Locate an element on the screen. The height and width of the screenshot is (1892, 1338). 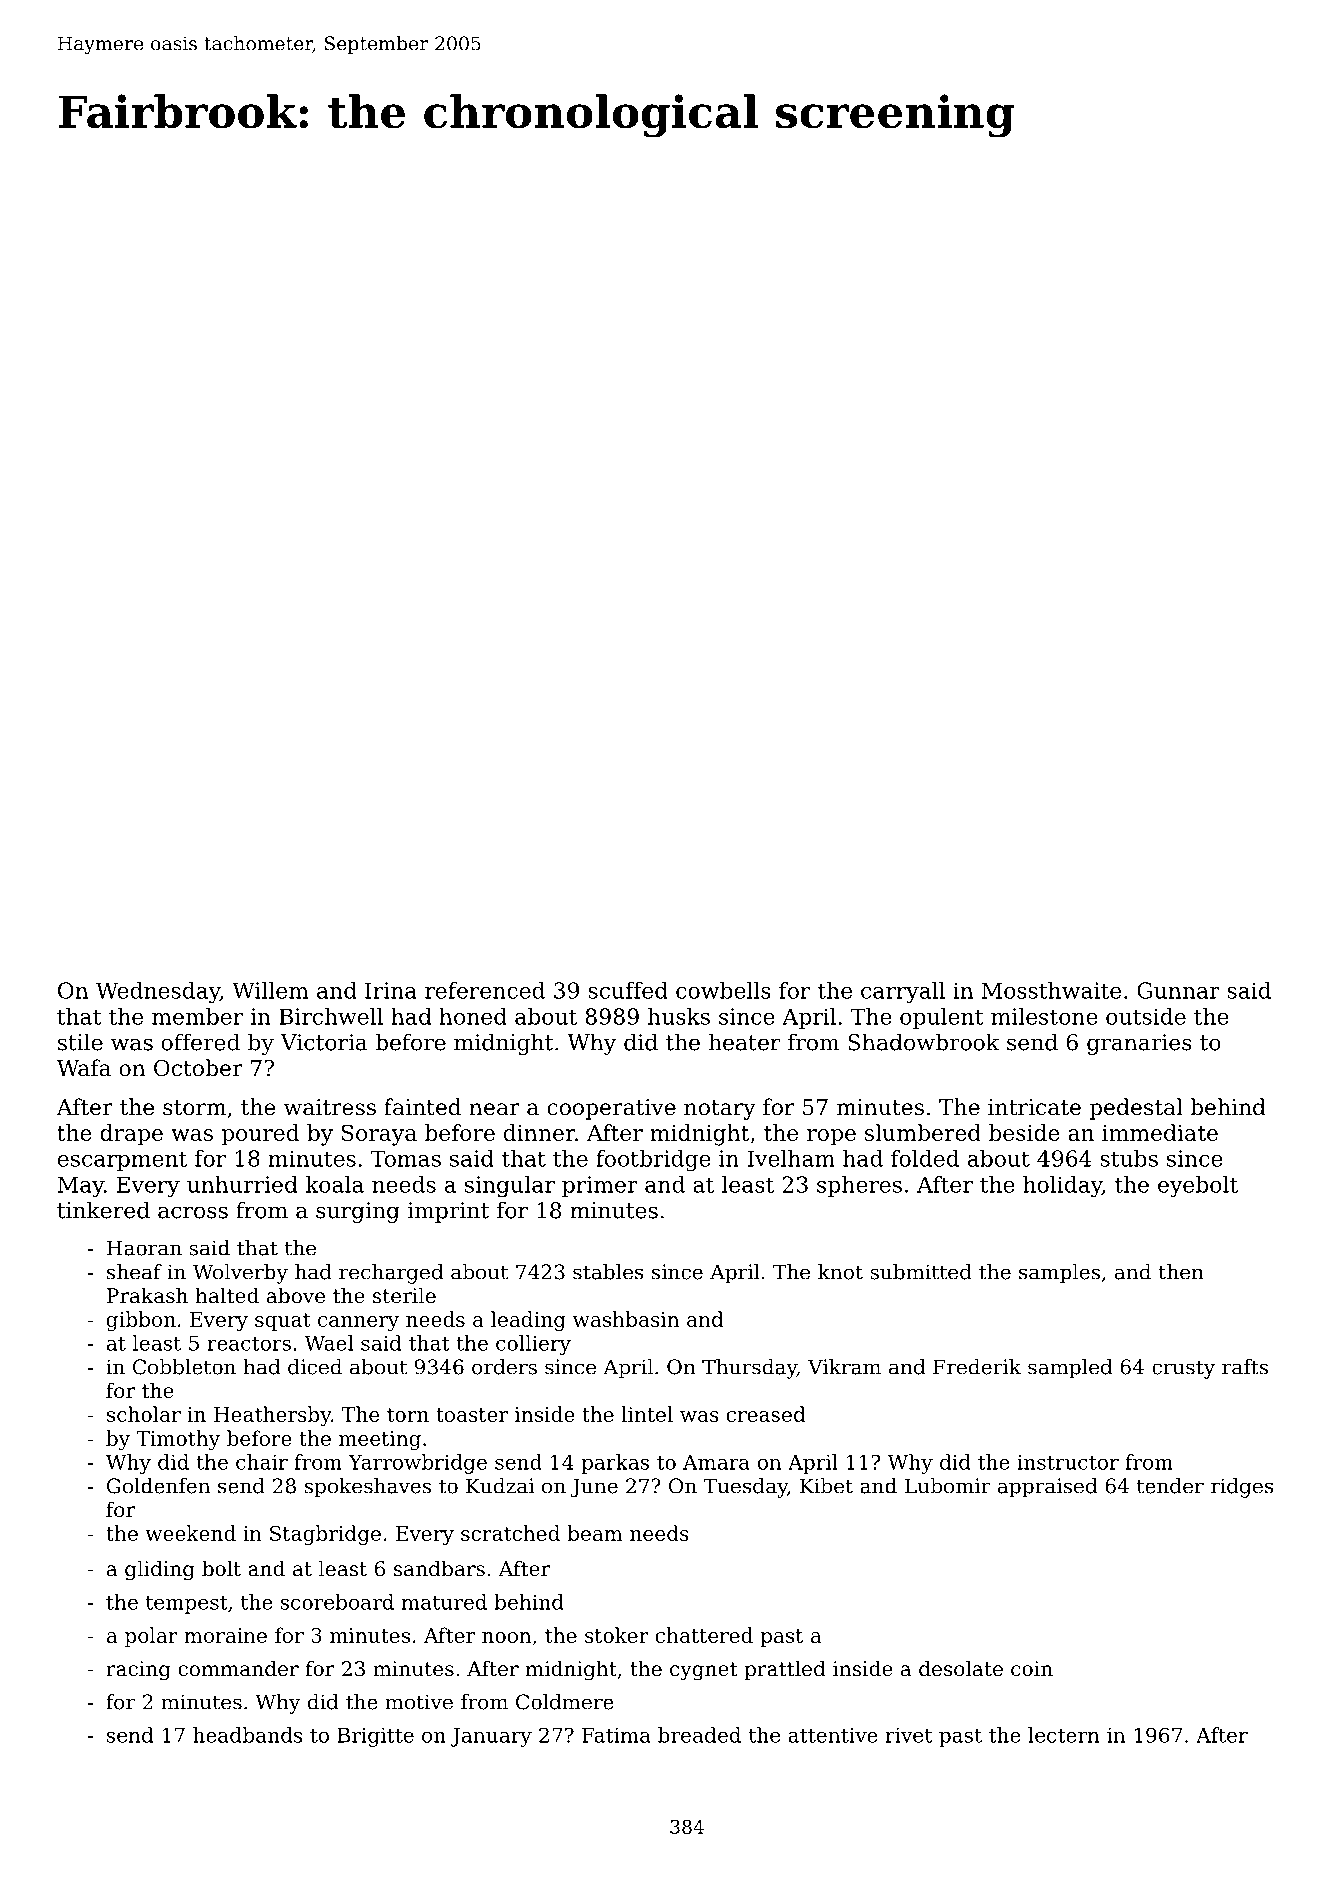
tinkered is located at coordinates (103, 1210).
